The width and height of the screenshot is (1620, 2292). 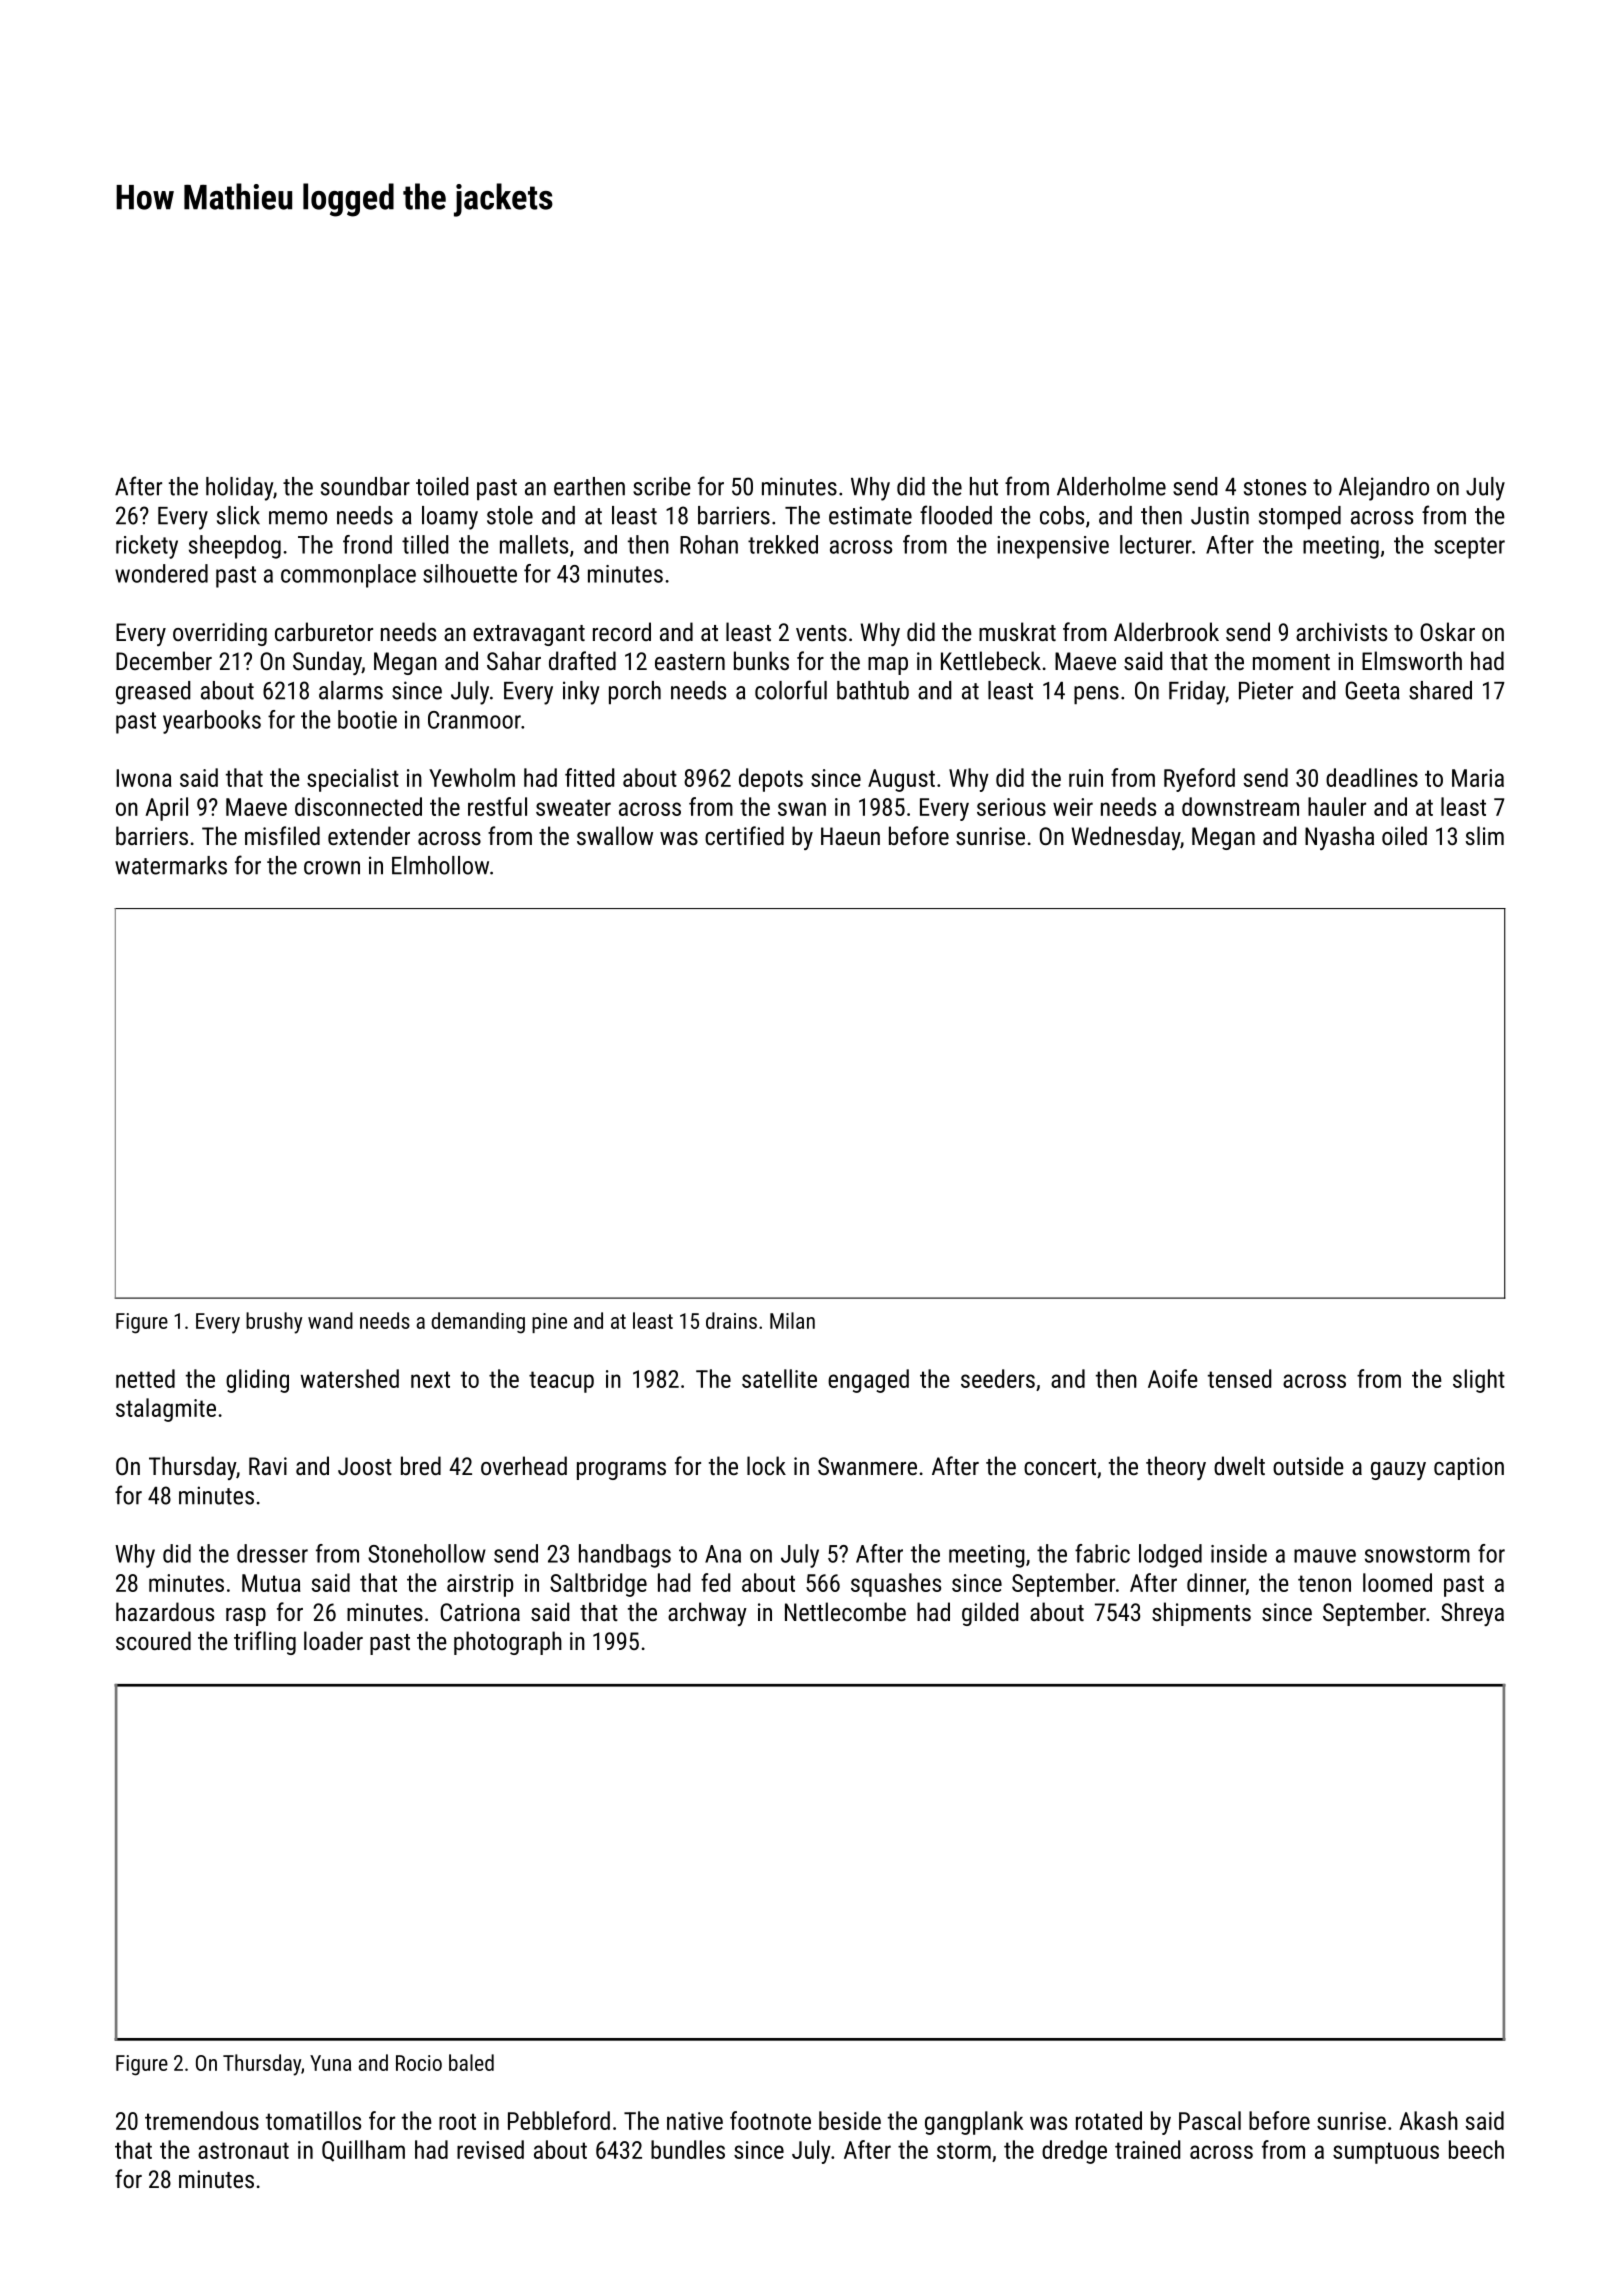 I want to click on slim, so click(x=1485, y=835).
